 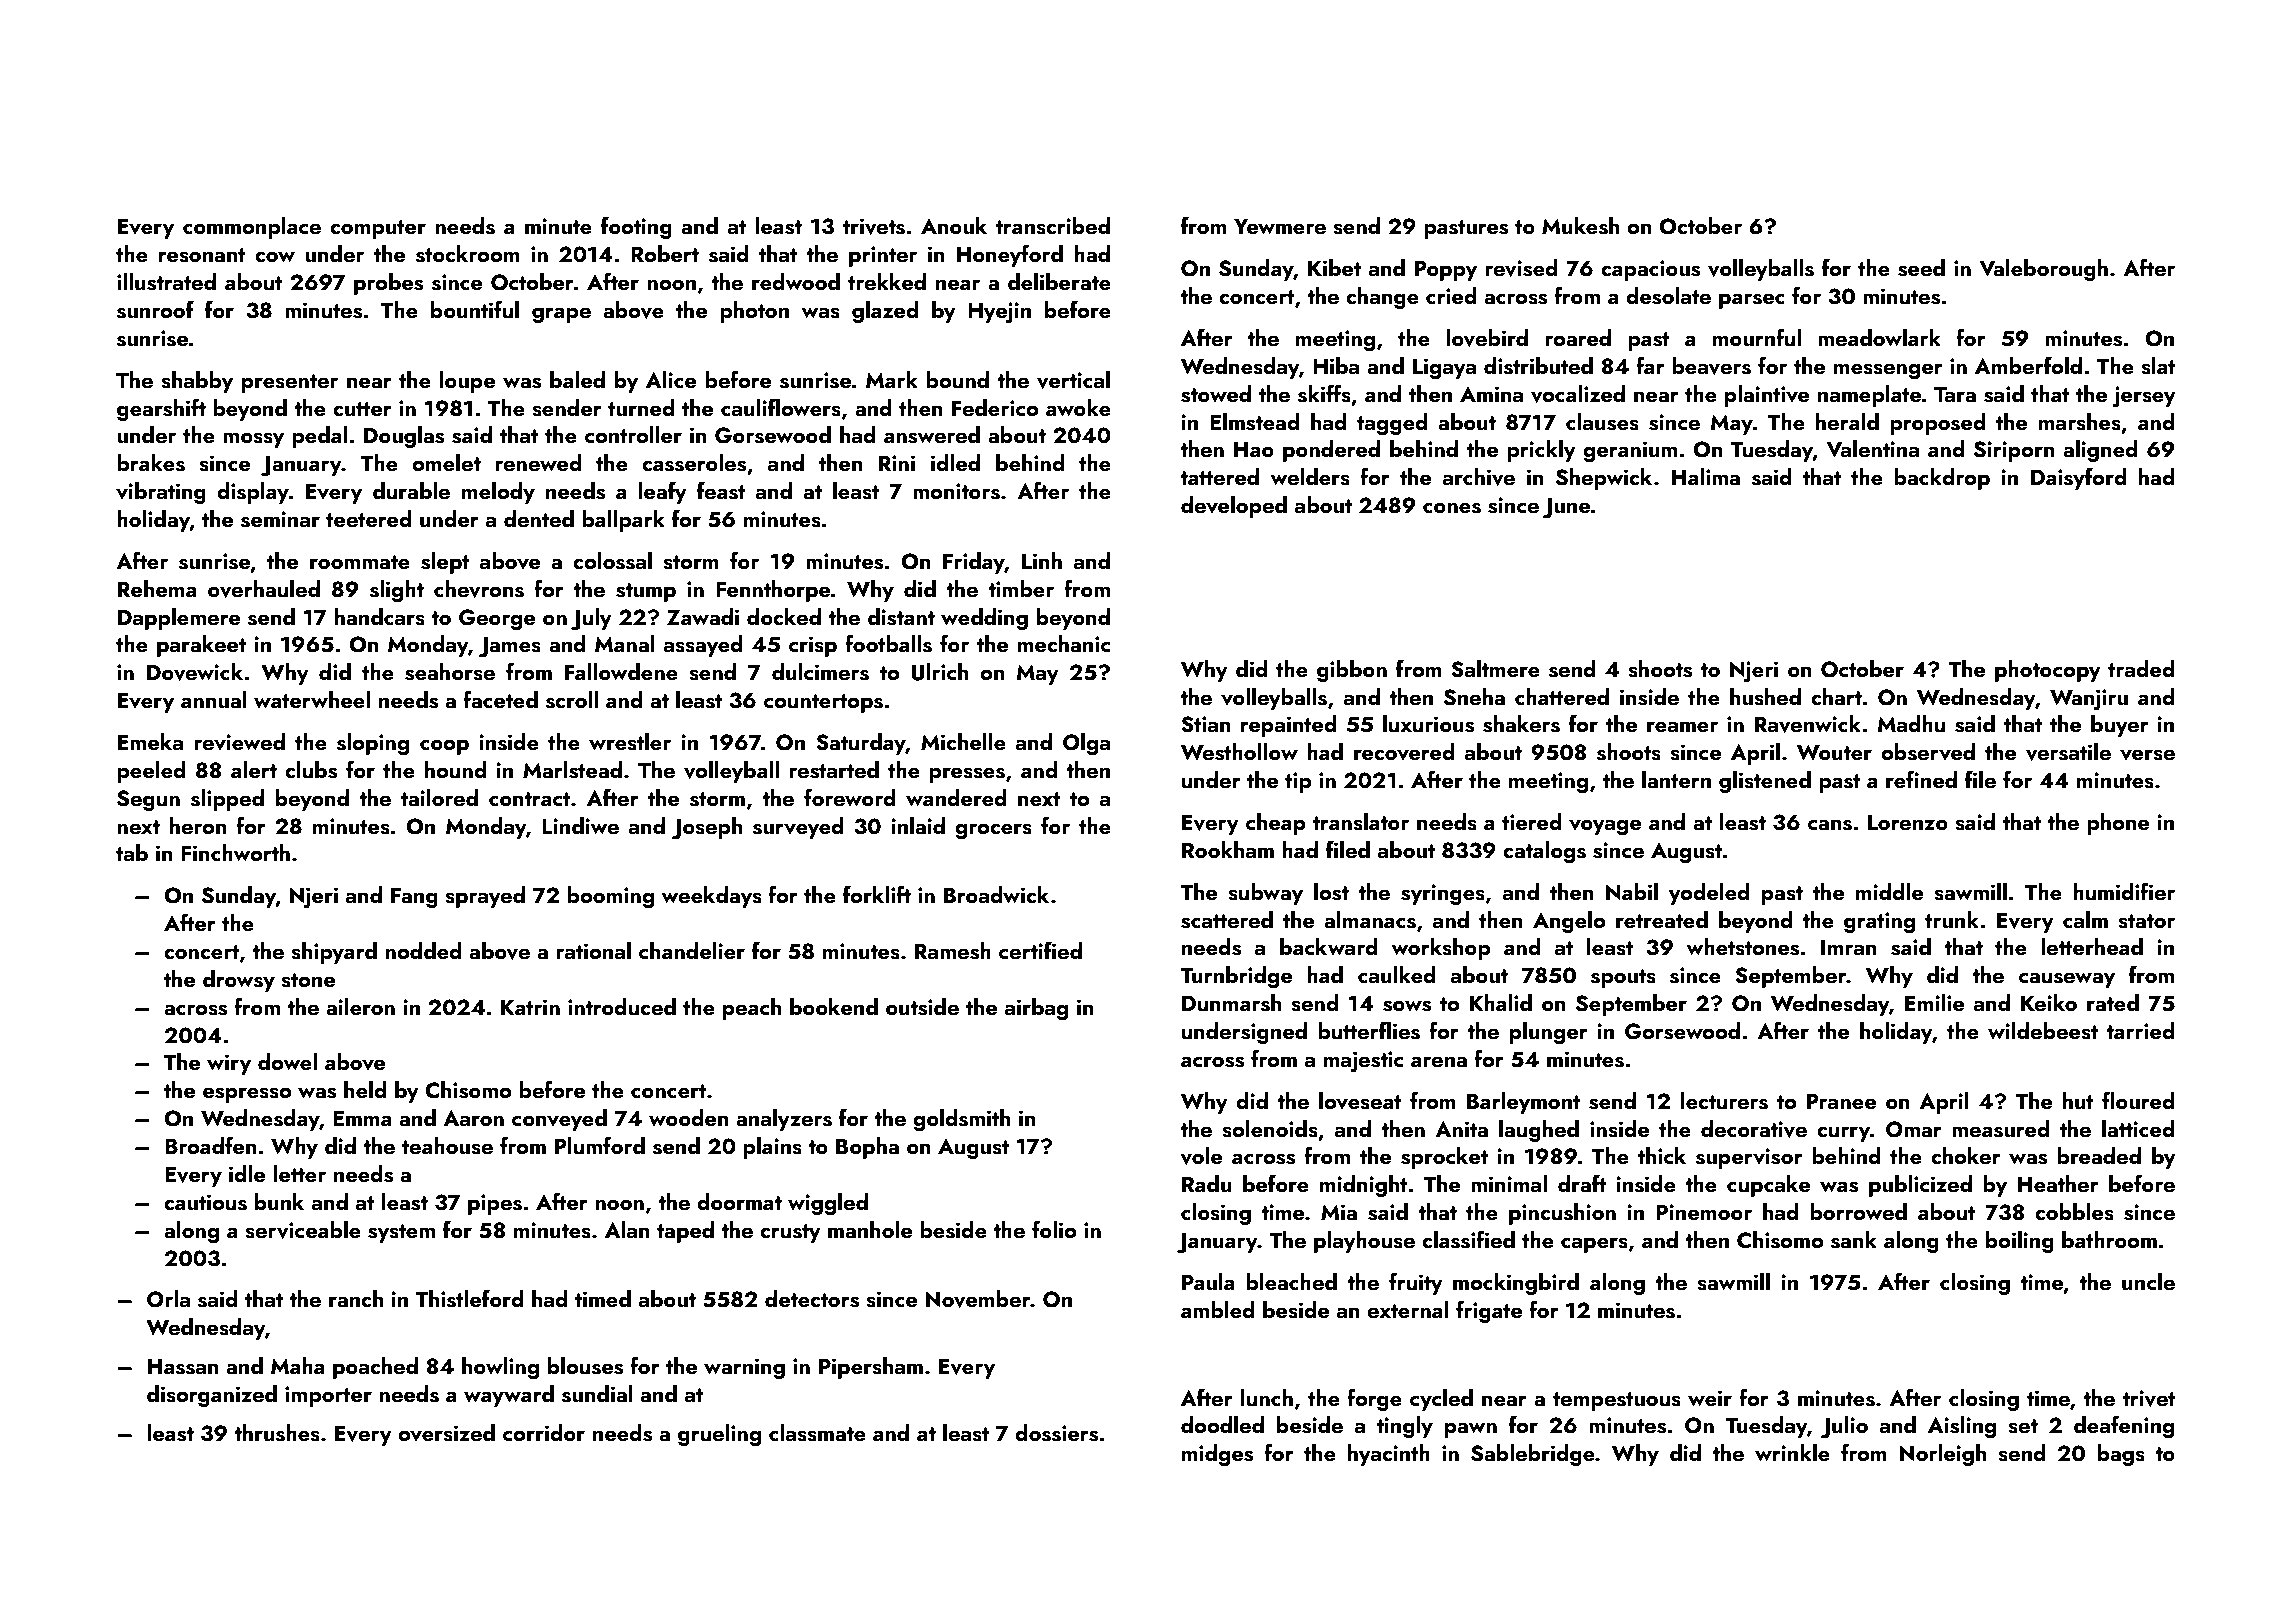 I want to click on backdrop, so click(x=1942, y=479).
